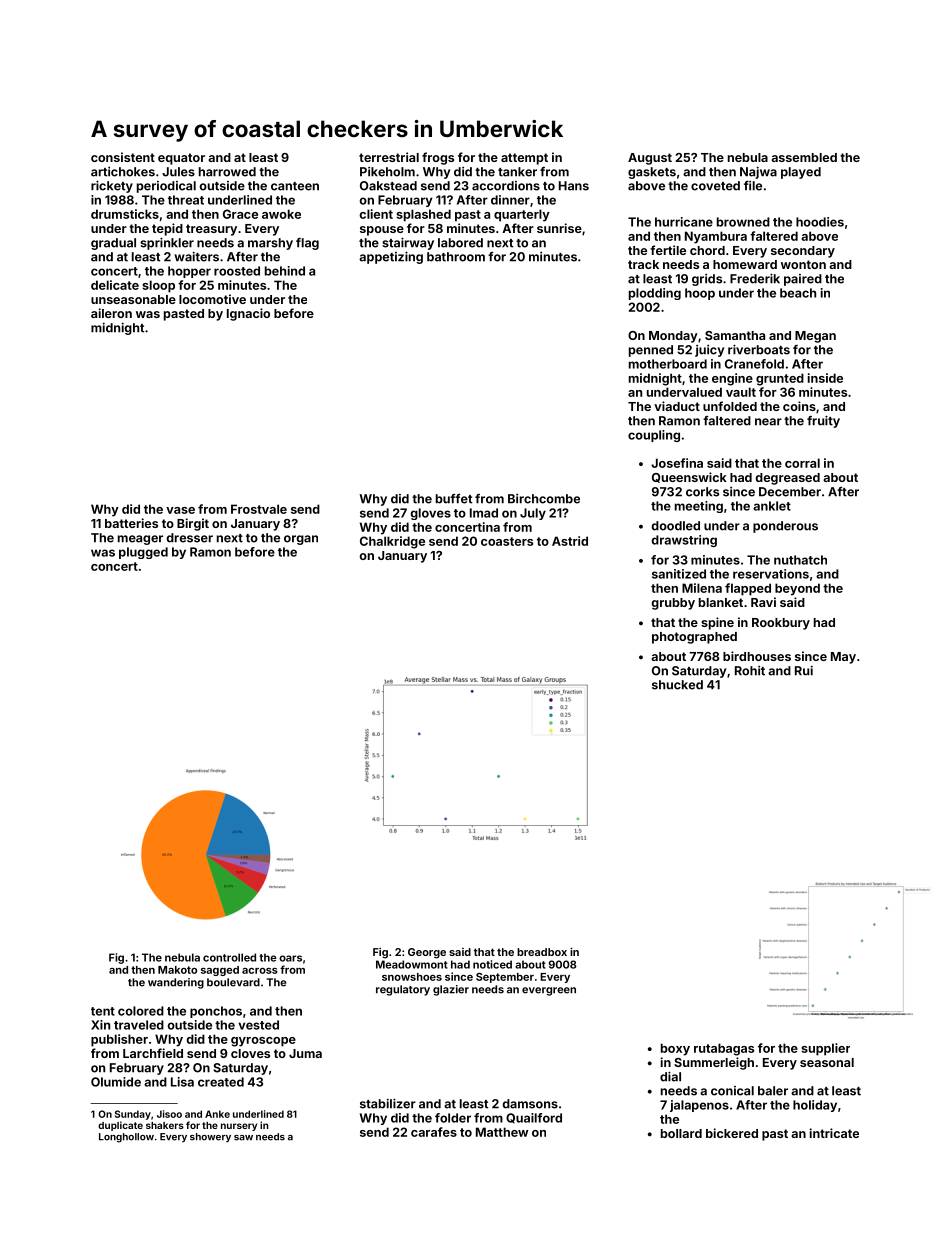 The width and height of the document is (952, 1233). I want to click on plugged, so click(143, 553).
